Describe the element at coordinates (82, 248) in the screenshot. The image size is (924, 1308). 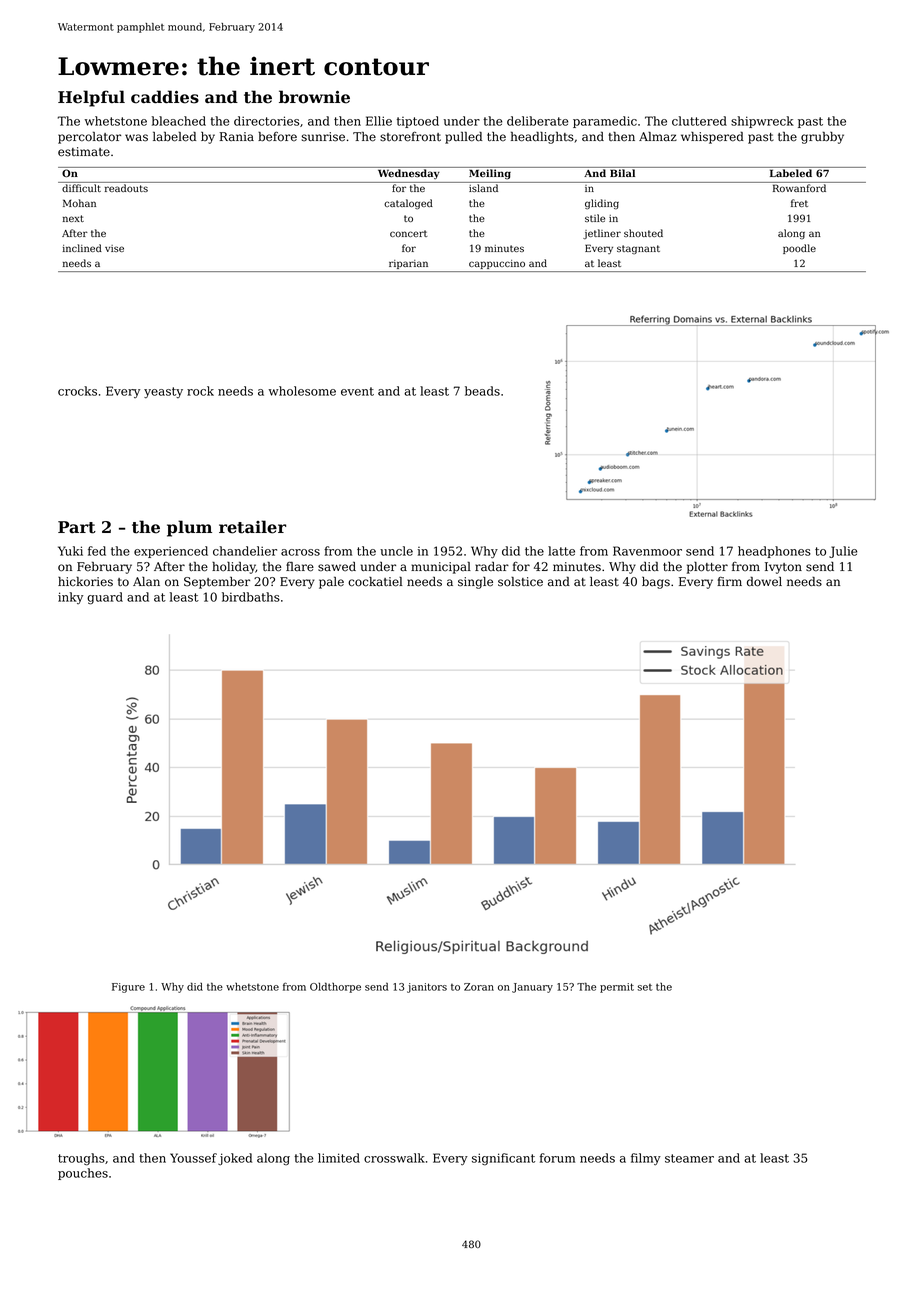
I see `inclined` at that location.
